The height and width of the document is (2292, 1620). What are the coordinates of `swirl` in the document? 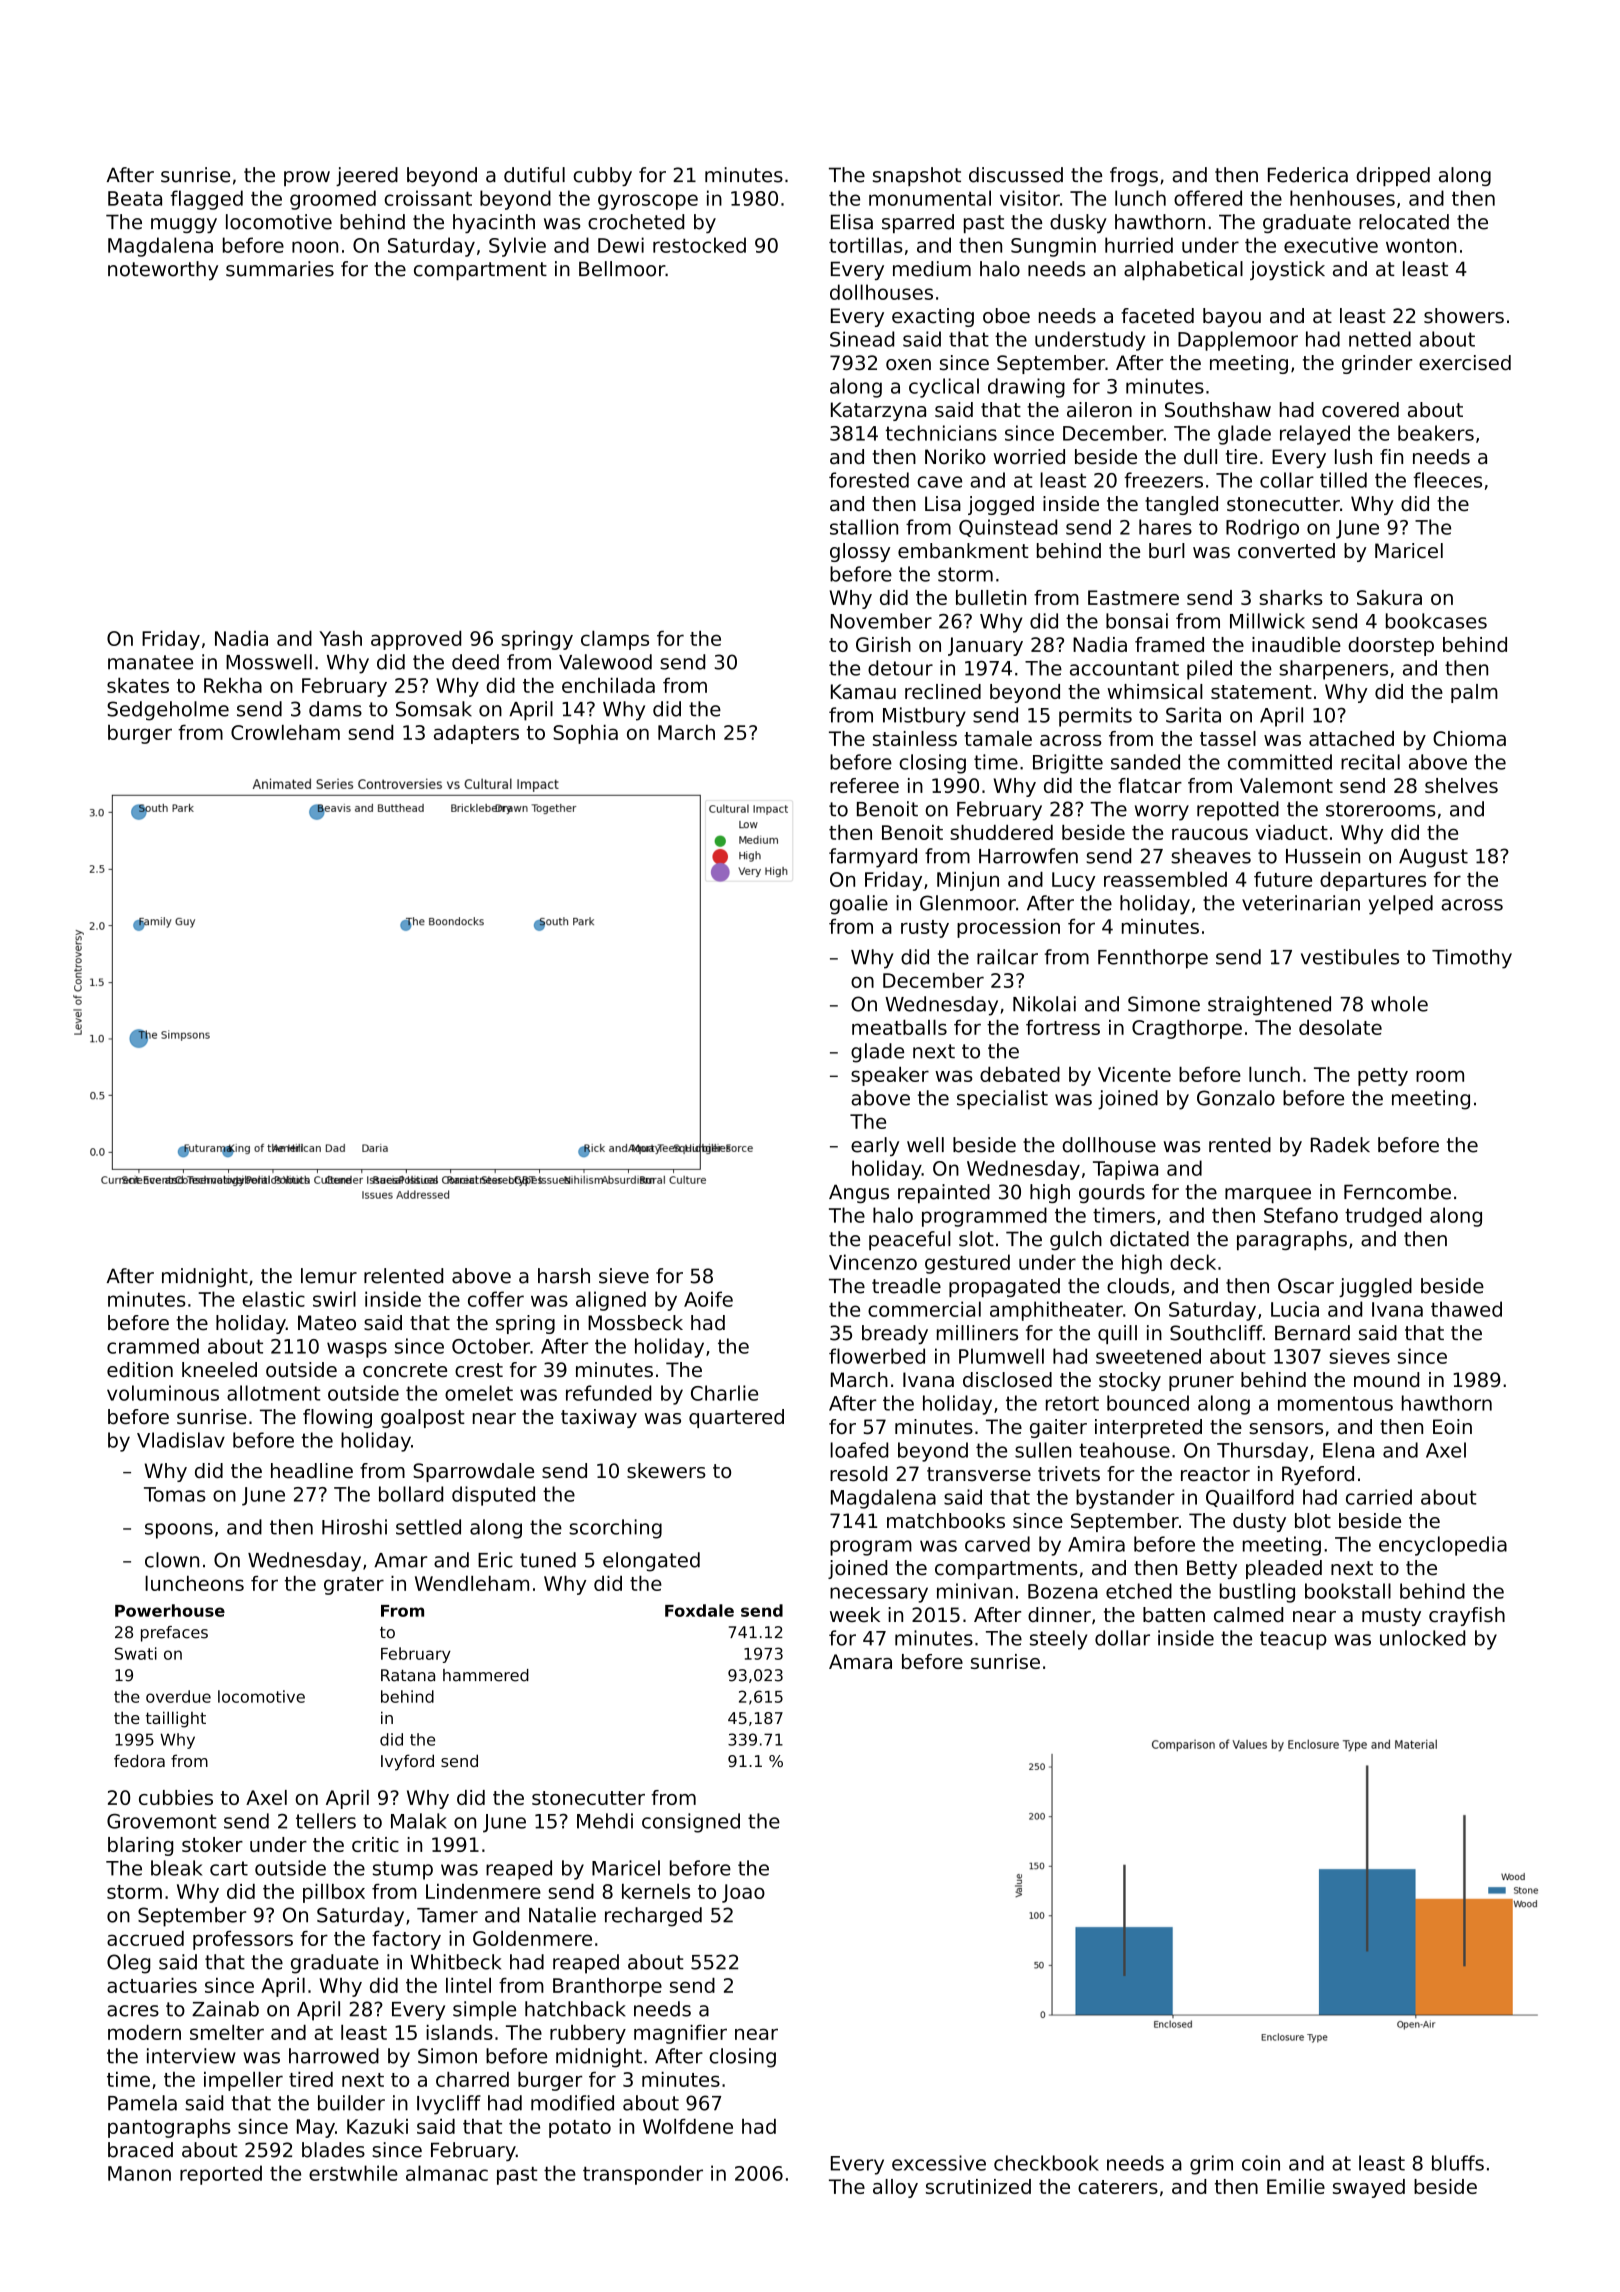 It's located at (334, 1299).
